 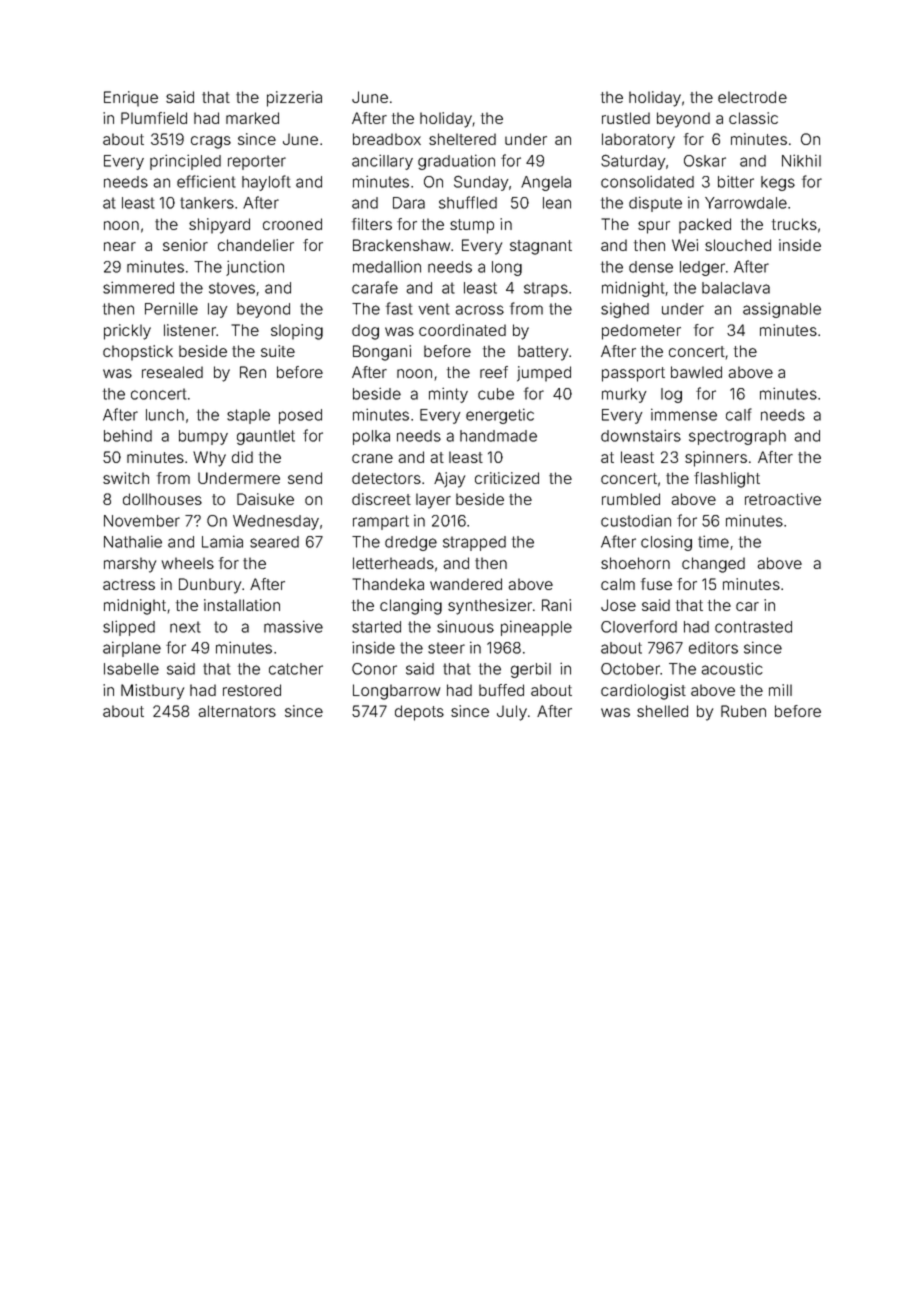 I want to click on Enrique, so click(x=131, y=99).
